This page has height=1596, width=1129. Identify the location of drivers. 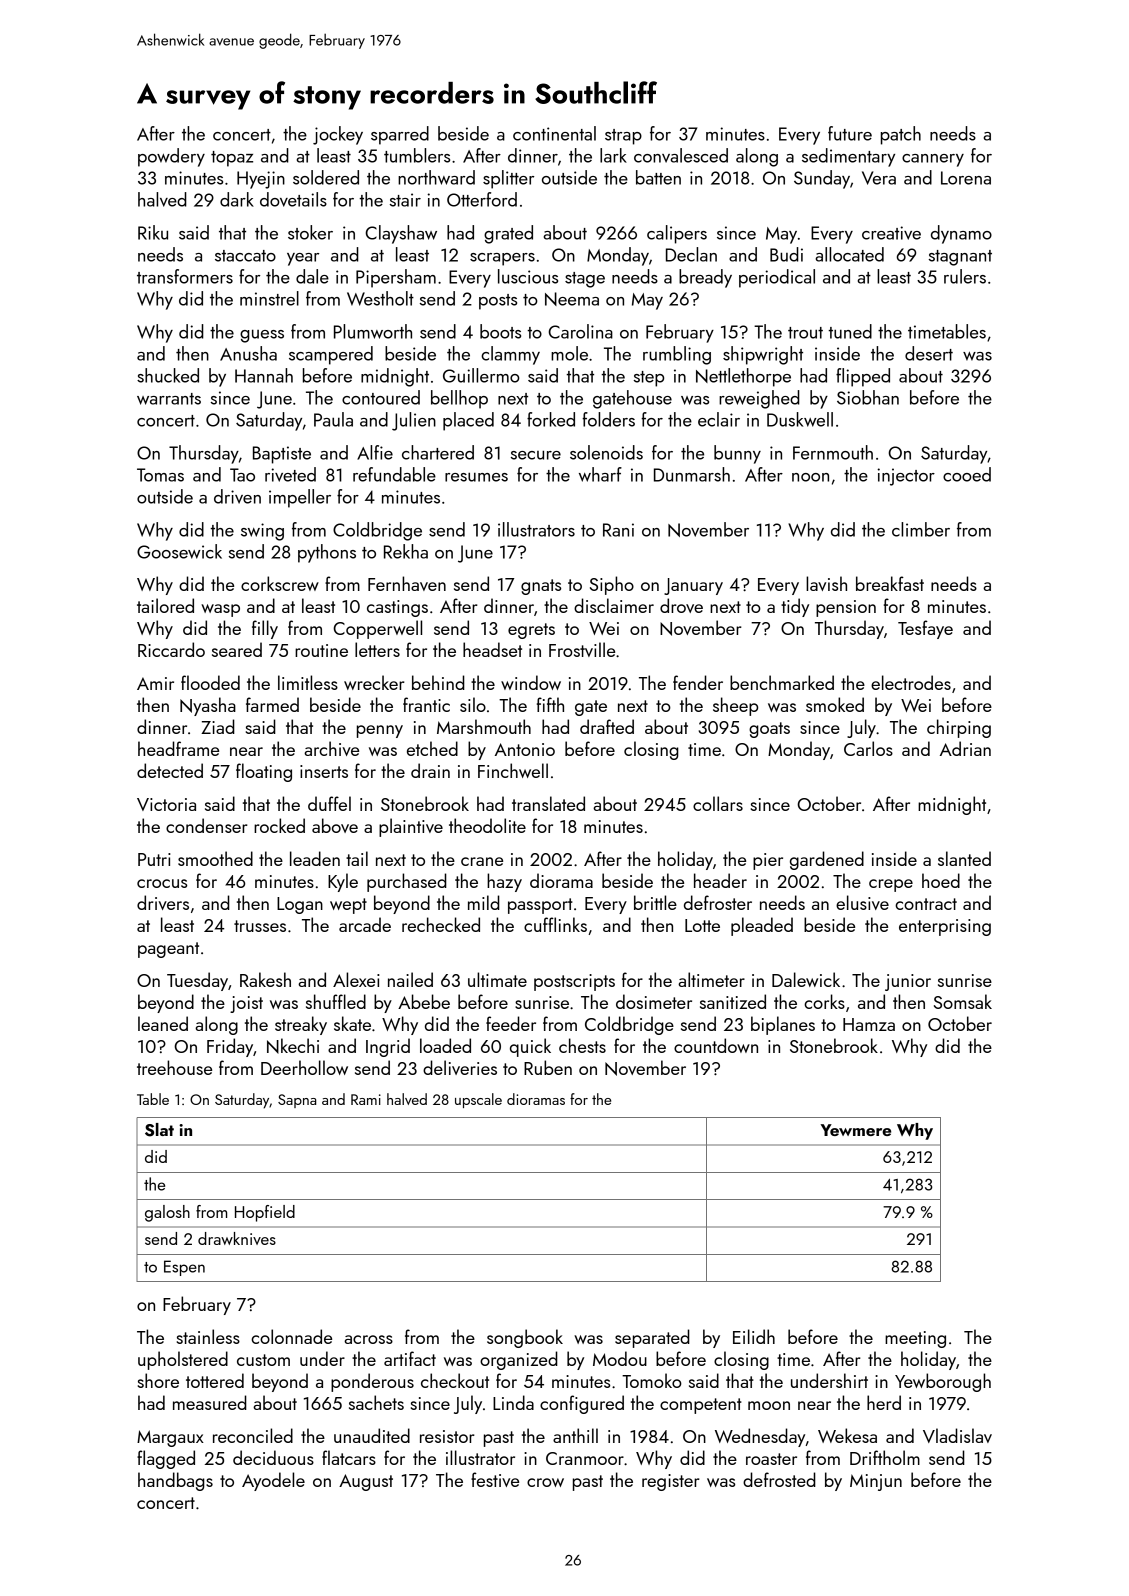
(163, 902).
